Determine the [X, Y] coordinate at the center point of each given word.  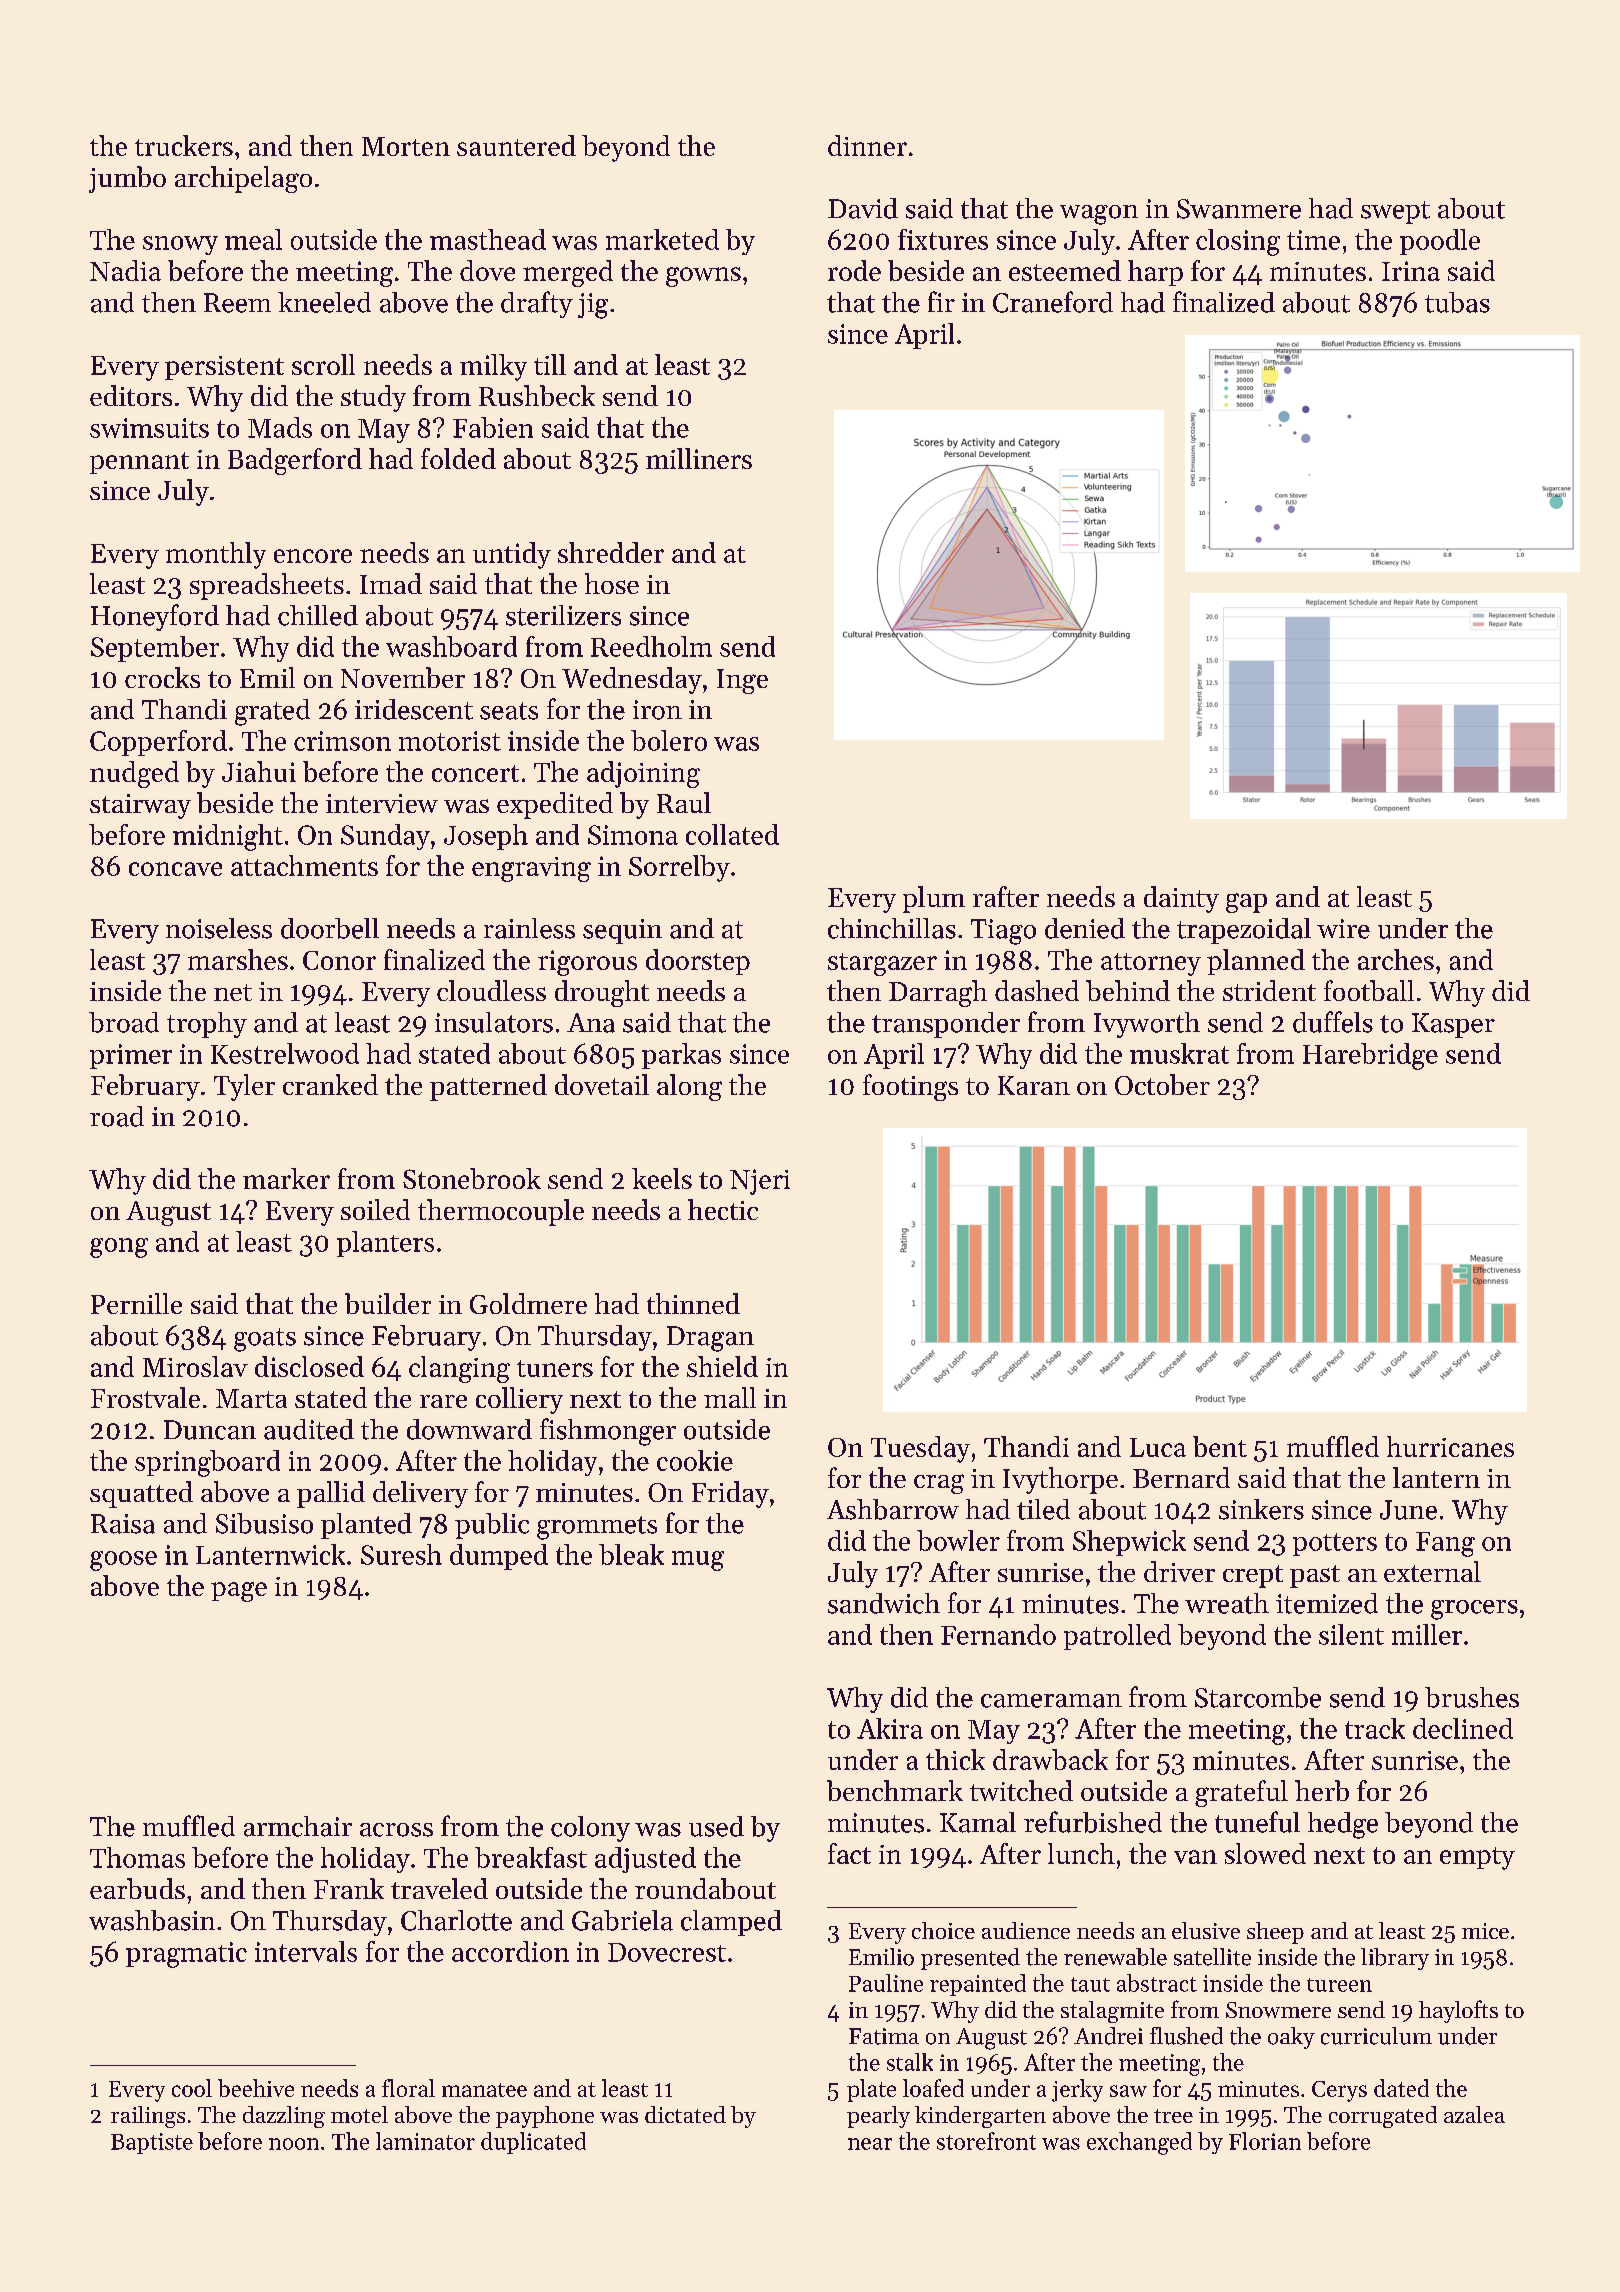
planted [366, 1526]
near [870, 2144]
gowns [703, 277]
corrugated [1383, 2117]
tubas [1457, 302]
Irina [1411, 271]
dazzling [284, 2117]
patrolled [1117, 1637]
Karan [1034, 1085]
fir [941, 301]
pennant [139, 463]
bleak [631, 1554]
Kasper [1453, 1025]
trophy [207, 1025]
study [373, 398]
